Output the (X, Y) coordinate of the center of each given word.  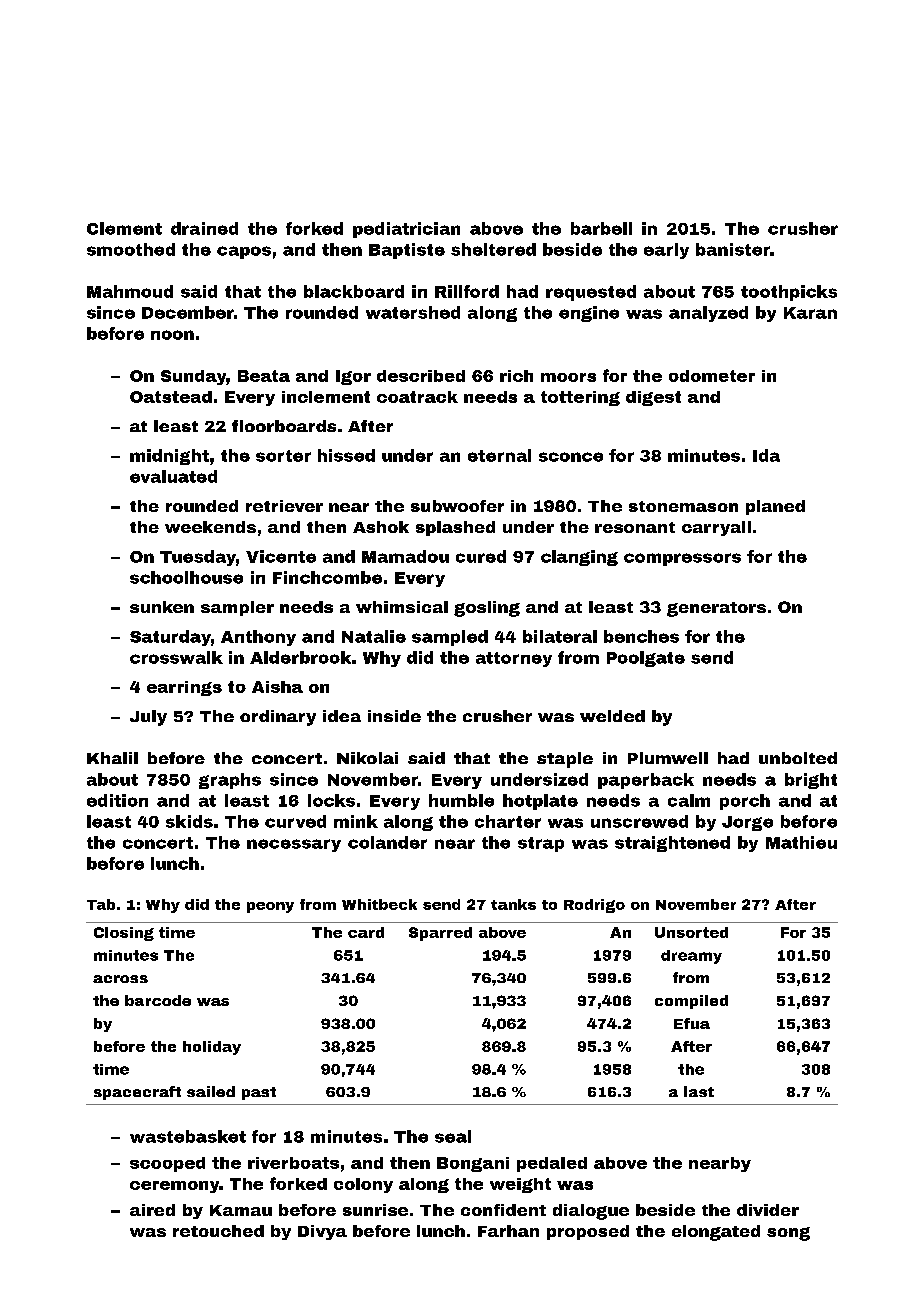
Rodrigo (594, 906)
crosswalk (176, 657)
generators (716, 609)
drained (204, 228)
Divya (322, 1232)
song (788, 1234)
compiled (691, 1002)
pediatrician (406, 230)
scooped (167, 1164)
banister (733, 249)
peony (270, 907)
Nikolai (367, 758)
